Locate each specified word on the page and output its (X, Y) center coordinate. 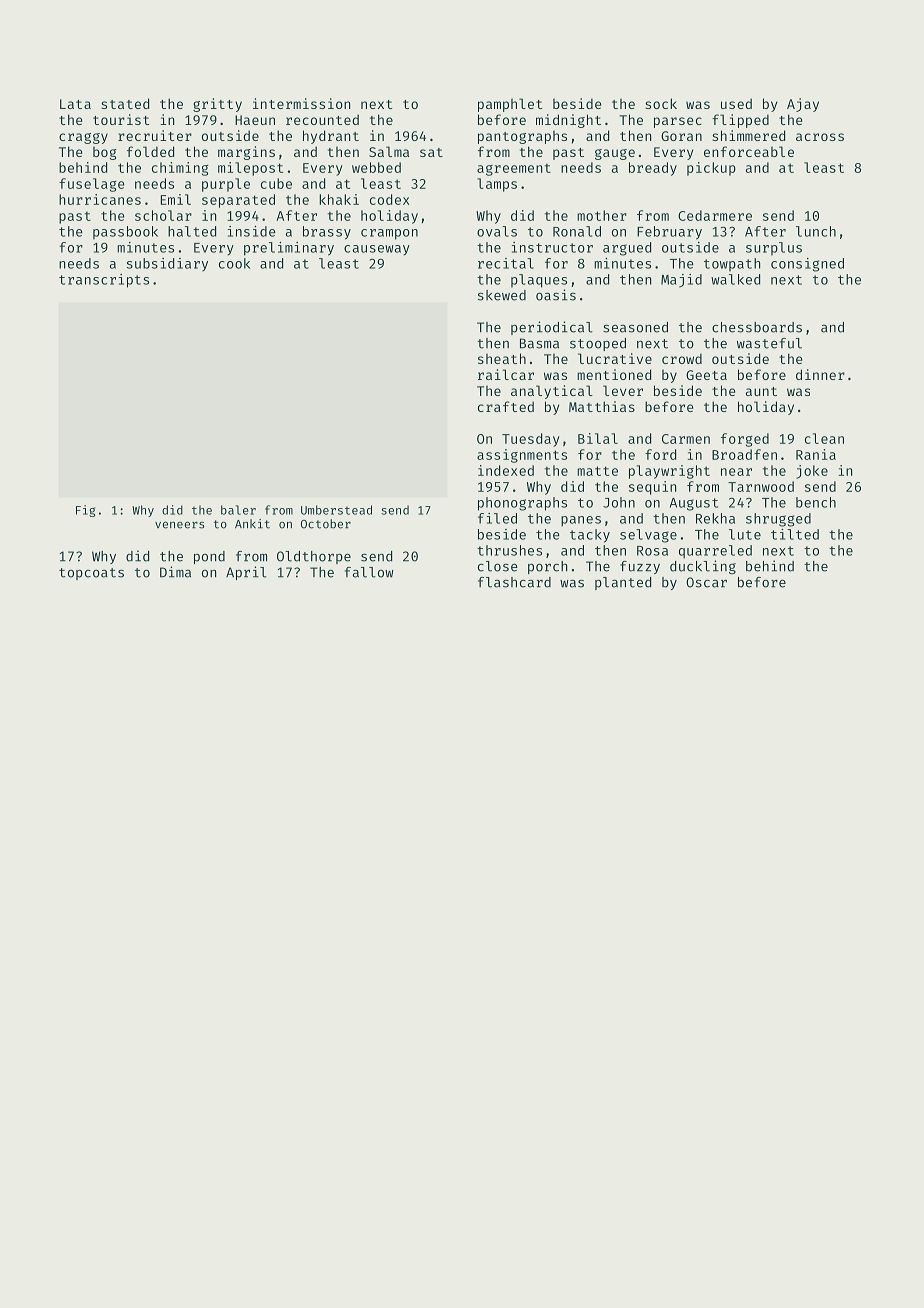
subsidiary (167, 265)
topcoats (91, 574)
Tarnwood (761, 486)
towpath (732, 265)
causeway (377, 250)
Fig (85, 511)
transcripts (104, 281)
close (498, 566)
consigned (807, 265)
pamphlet (510, 105)
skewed (502, 295)
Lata (75, 104)
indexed (506, 470)
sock (661, 103)
